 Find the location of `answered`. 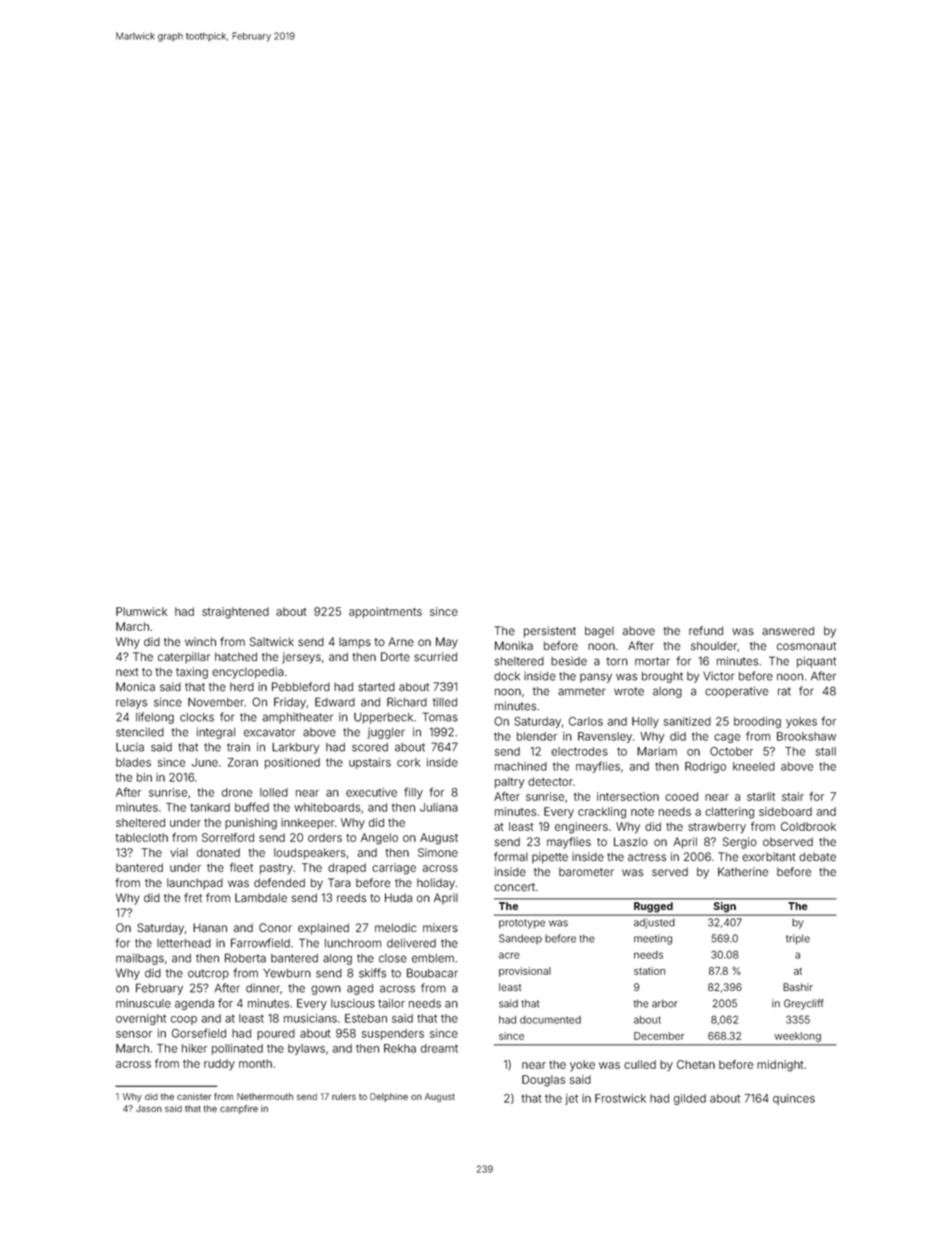

answered is located at coordinates (788, 631).
